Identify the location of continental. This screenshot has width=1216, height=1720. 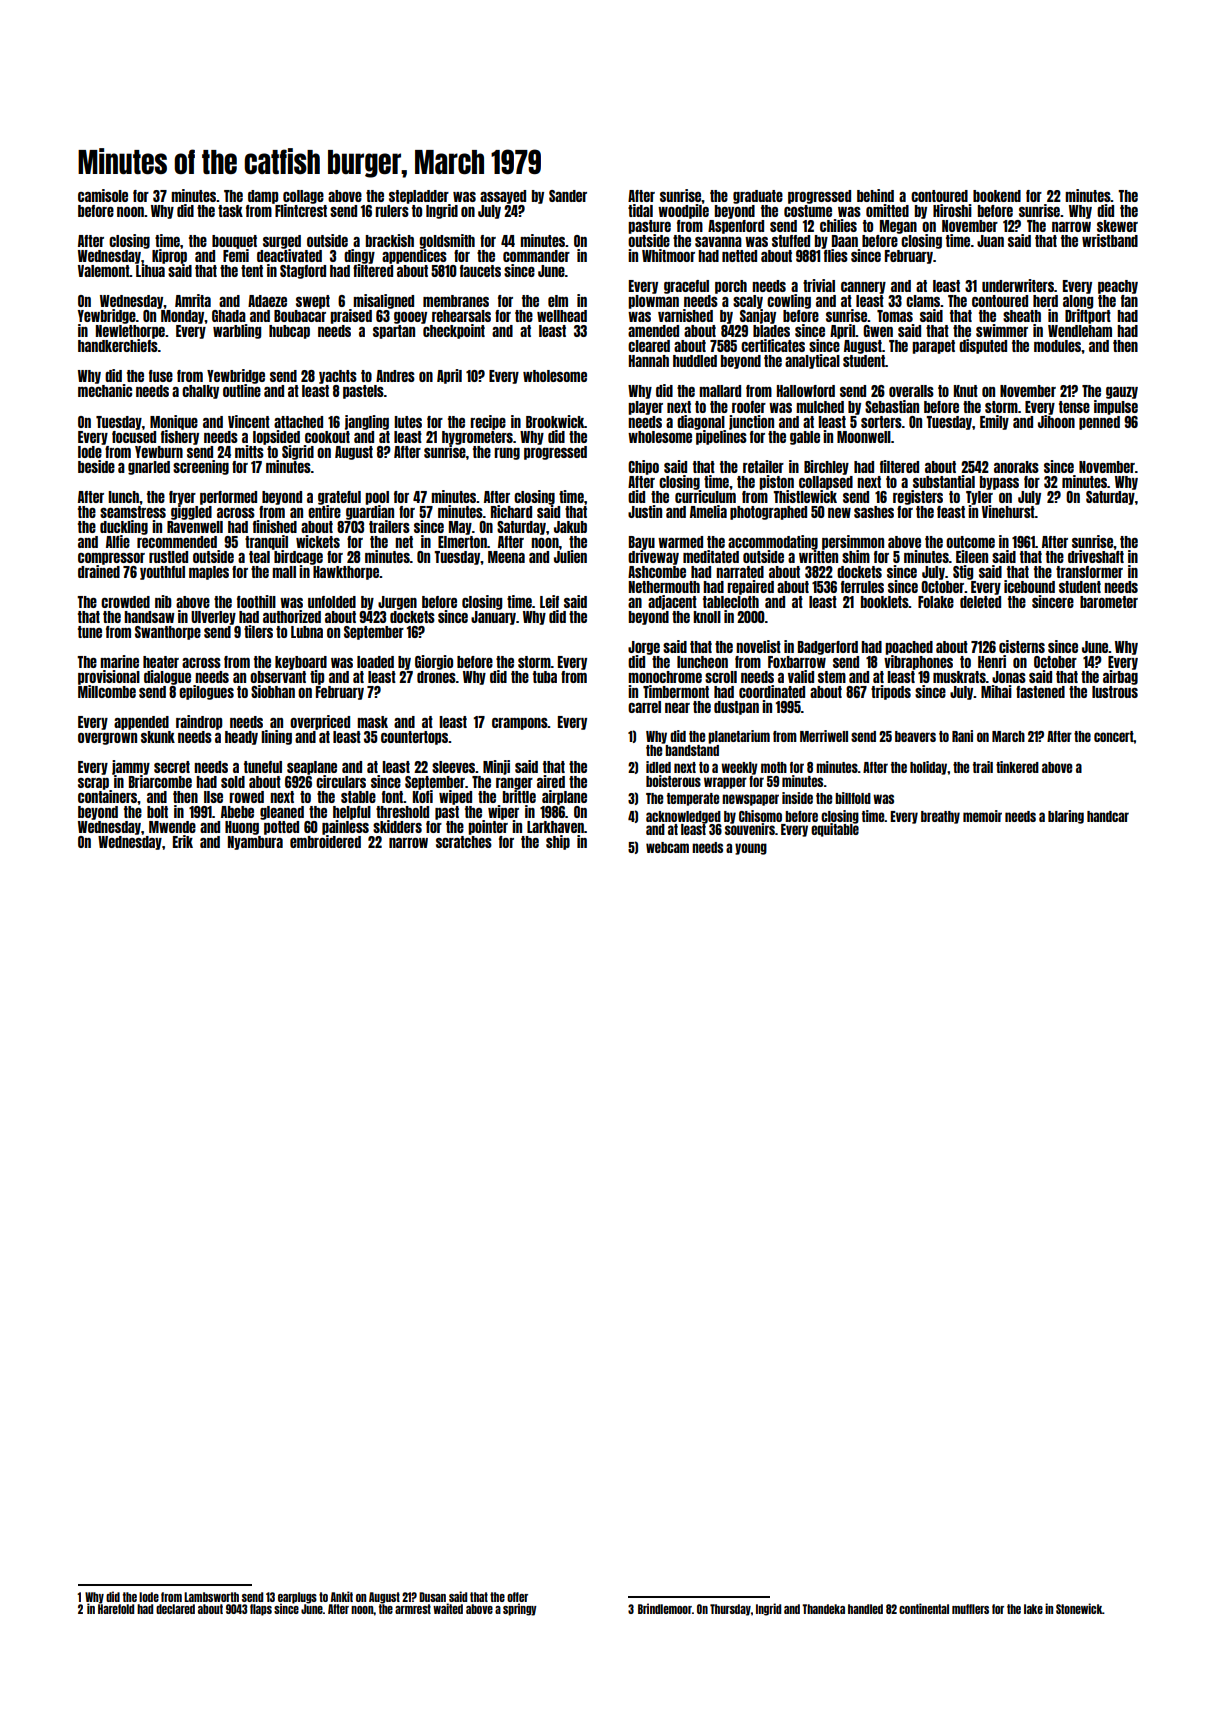
(924, 1608).
